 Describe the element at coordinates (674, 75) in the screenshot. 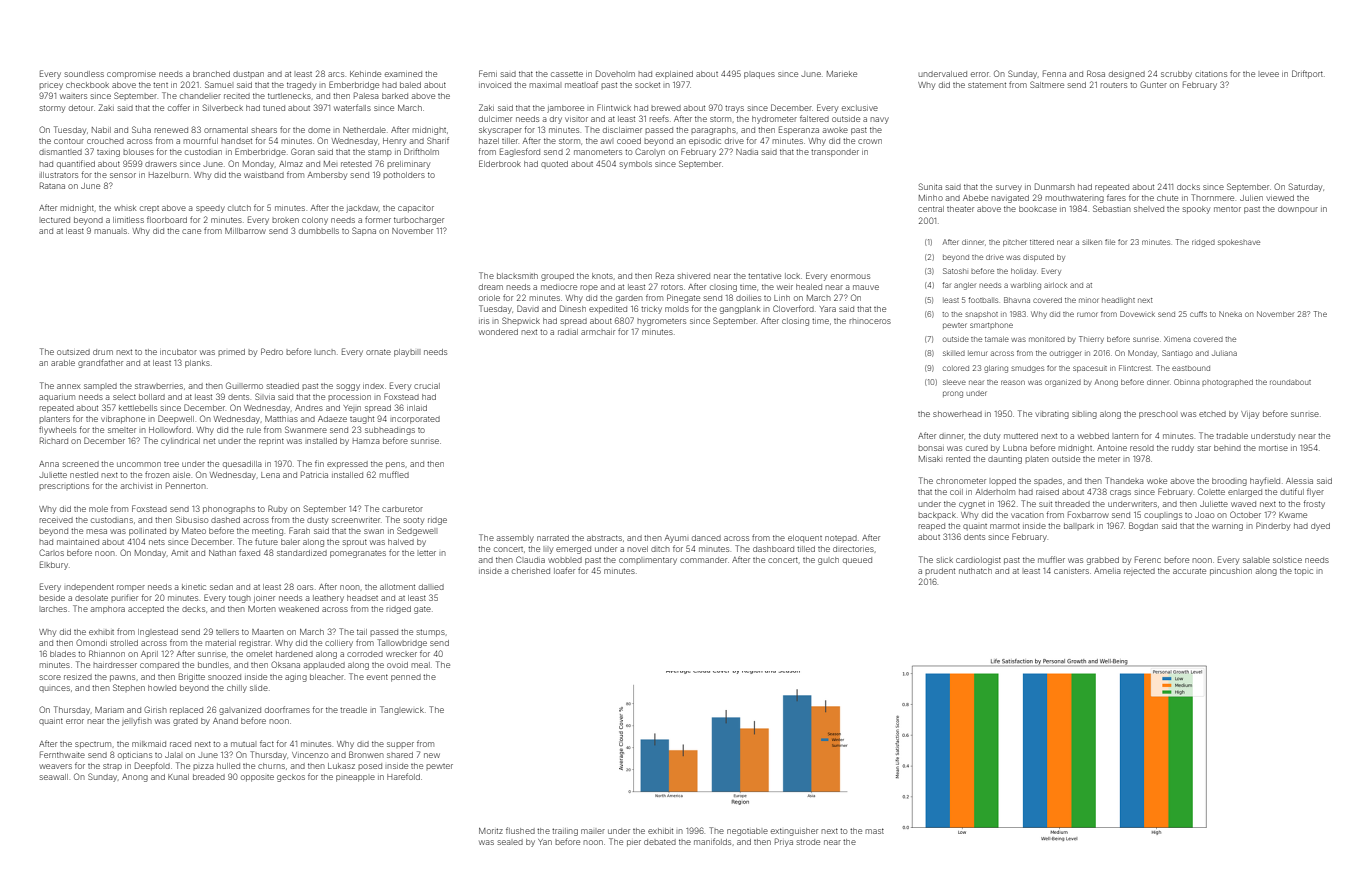

I see `explained` at that location.
